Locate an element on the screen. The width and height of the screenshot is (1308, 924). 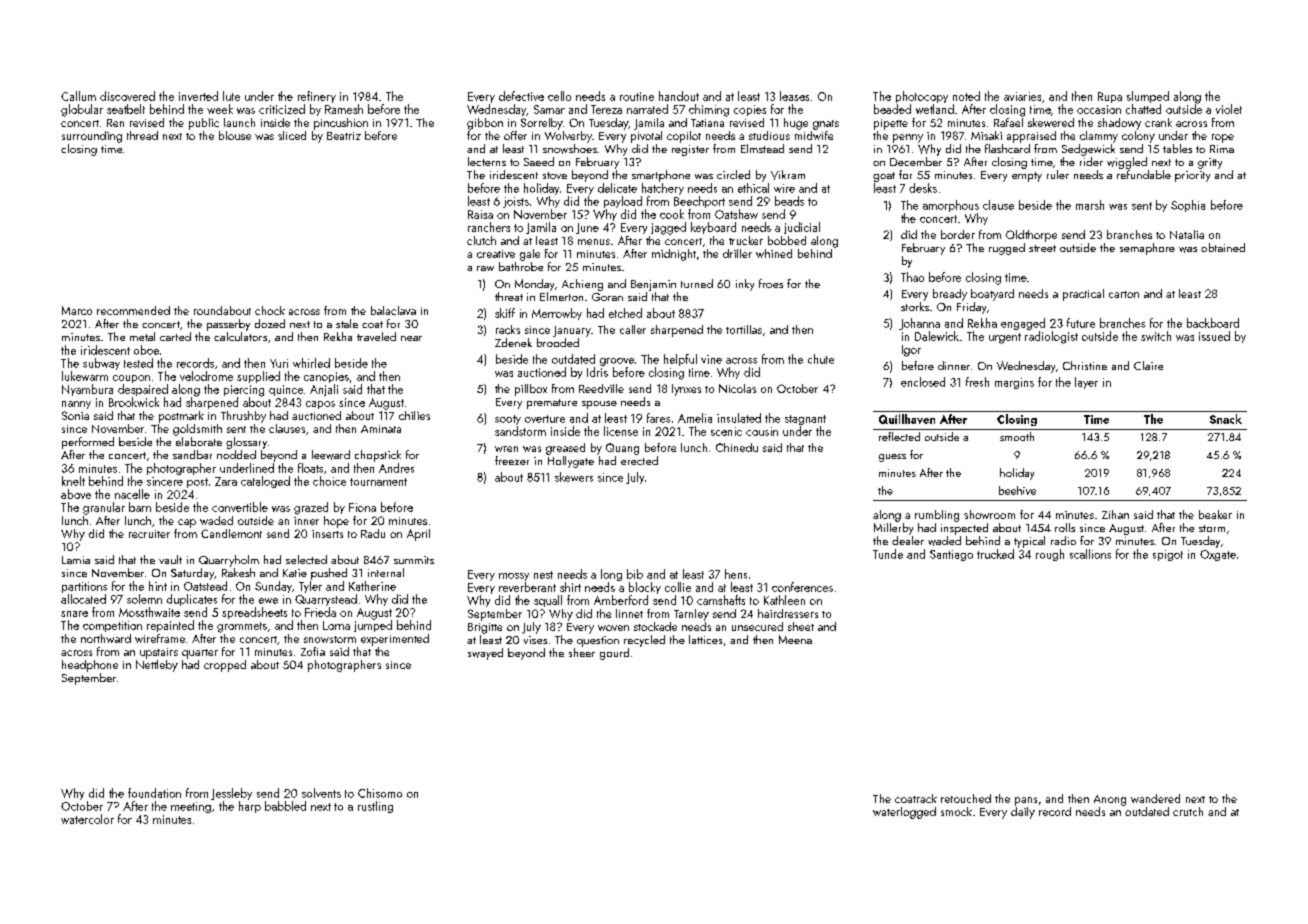
barn is located at coordinates (140, 507).
